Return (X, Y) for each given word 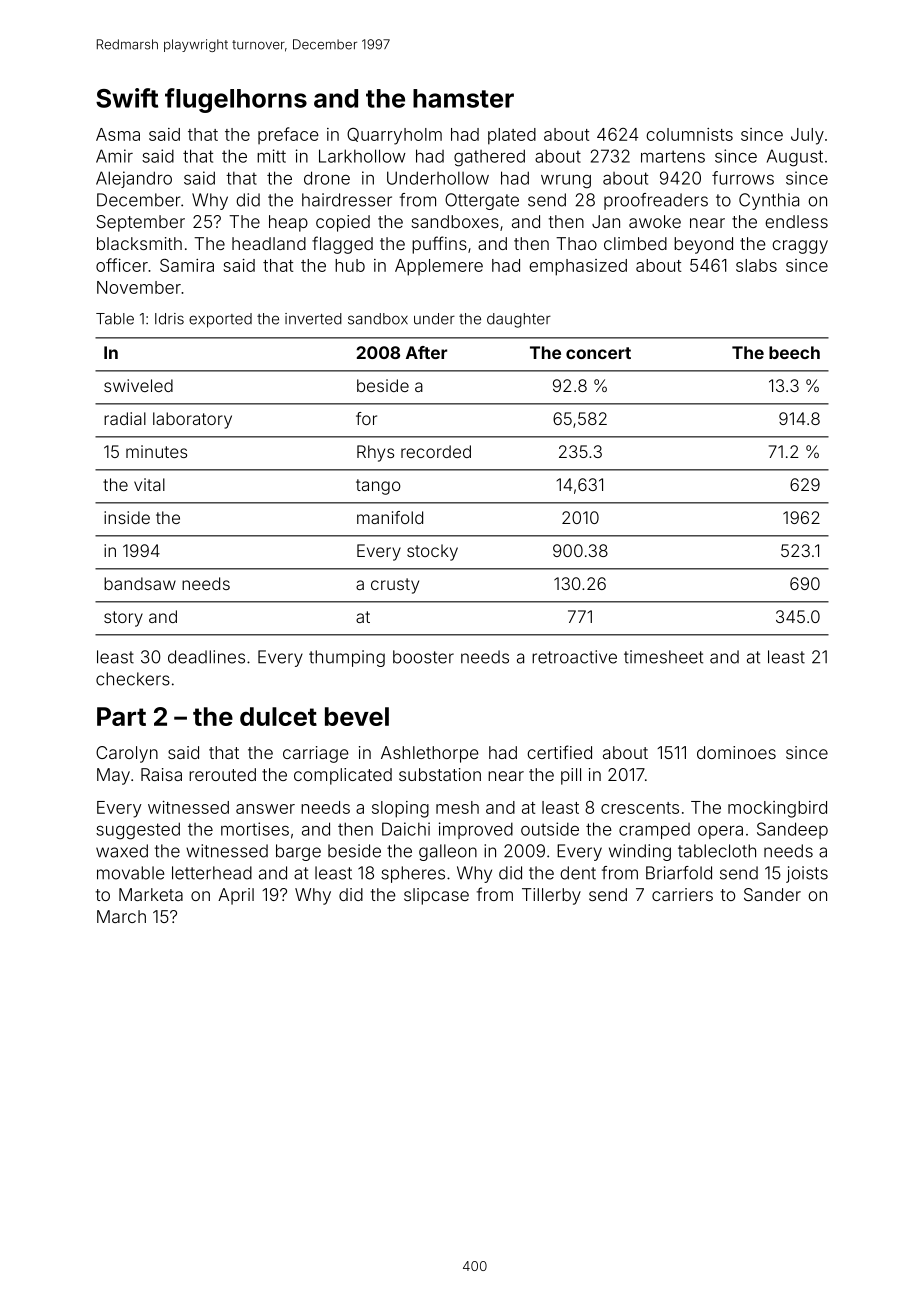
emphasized (578, 267)
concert (598, 353)
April (236, 896)
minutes (156, 451)
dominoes (736, 752)
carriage (316, 754)
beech (794, 352)
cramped (654, 831)
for (366, 418)
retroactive (574, 657)
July (807, 136)
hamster (463, 98)
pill (571, 776)
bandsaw (140, 583)
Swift (127, 98)
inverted (313, 319)
